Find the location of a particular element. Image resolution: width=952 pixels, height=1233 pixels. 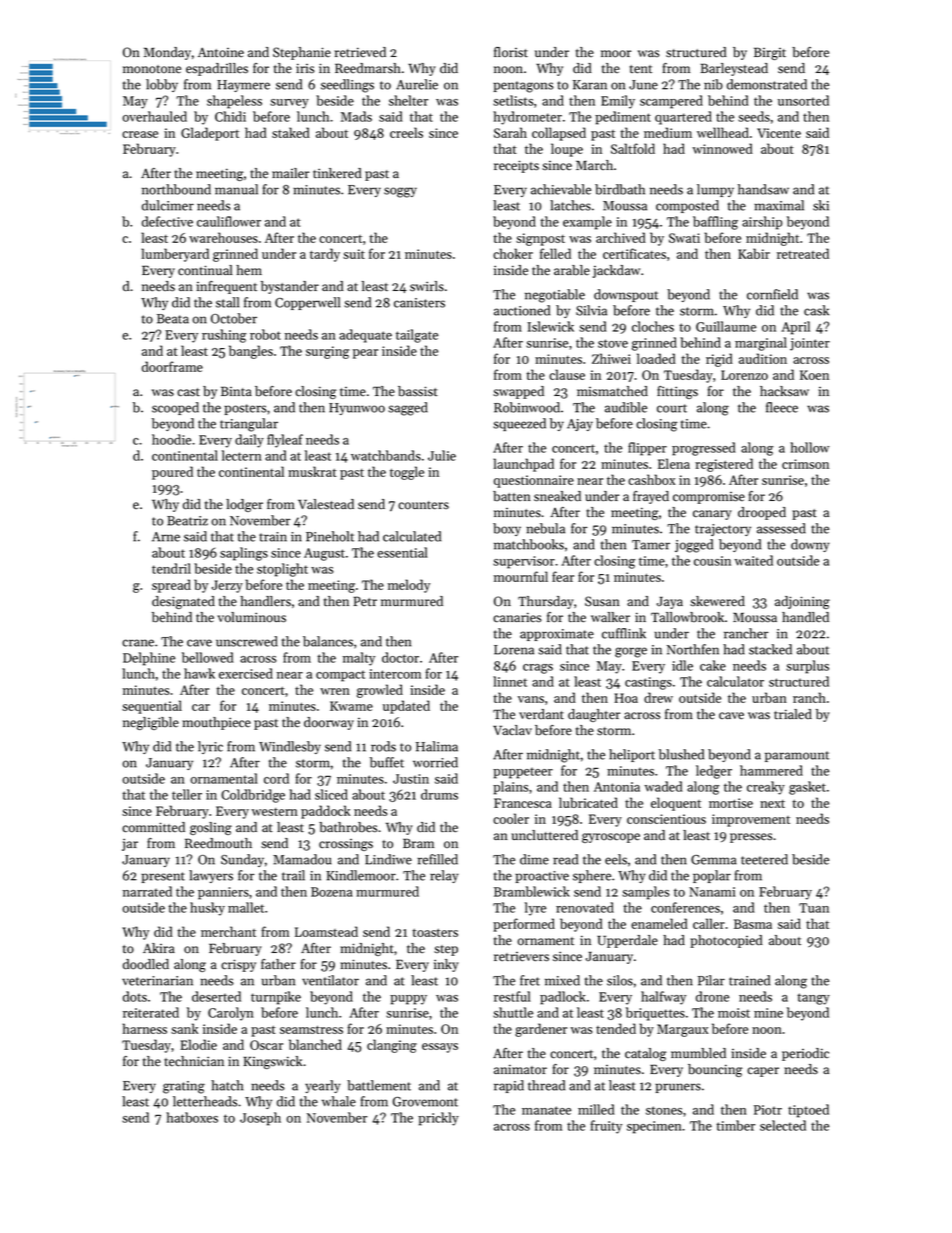

medium is located at coordinates (668, 132).
